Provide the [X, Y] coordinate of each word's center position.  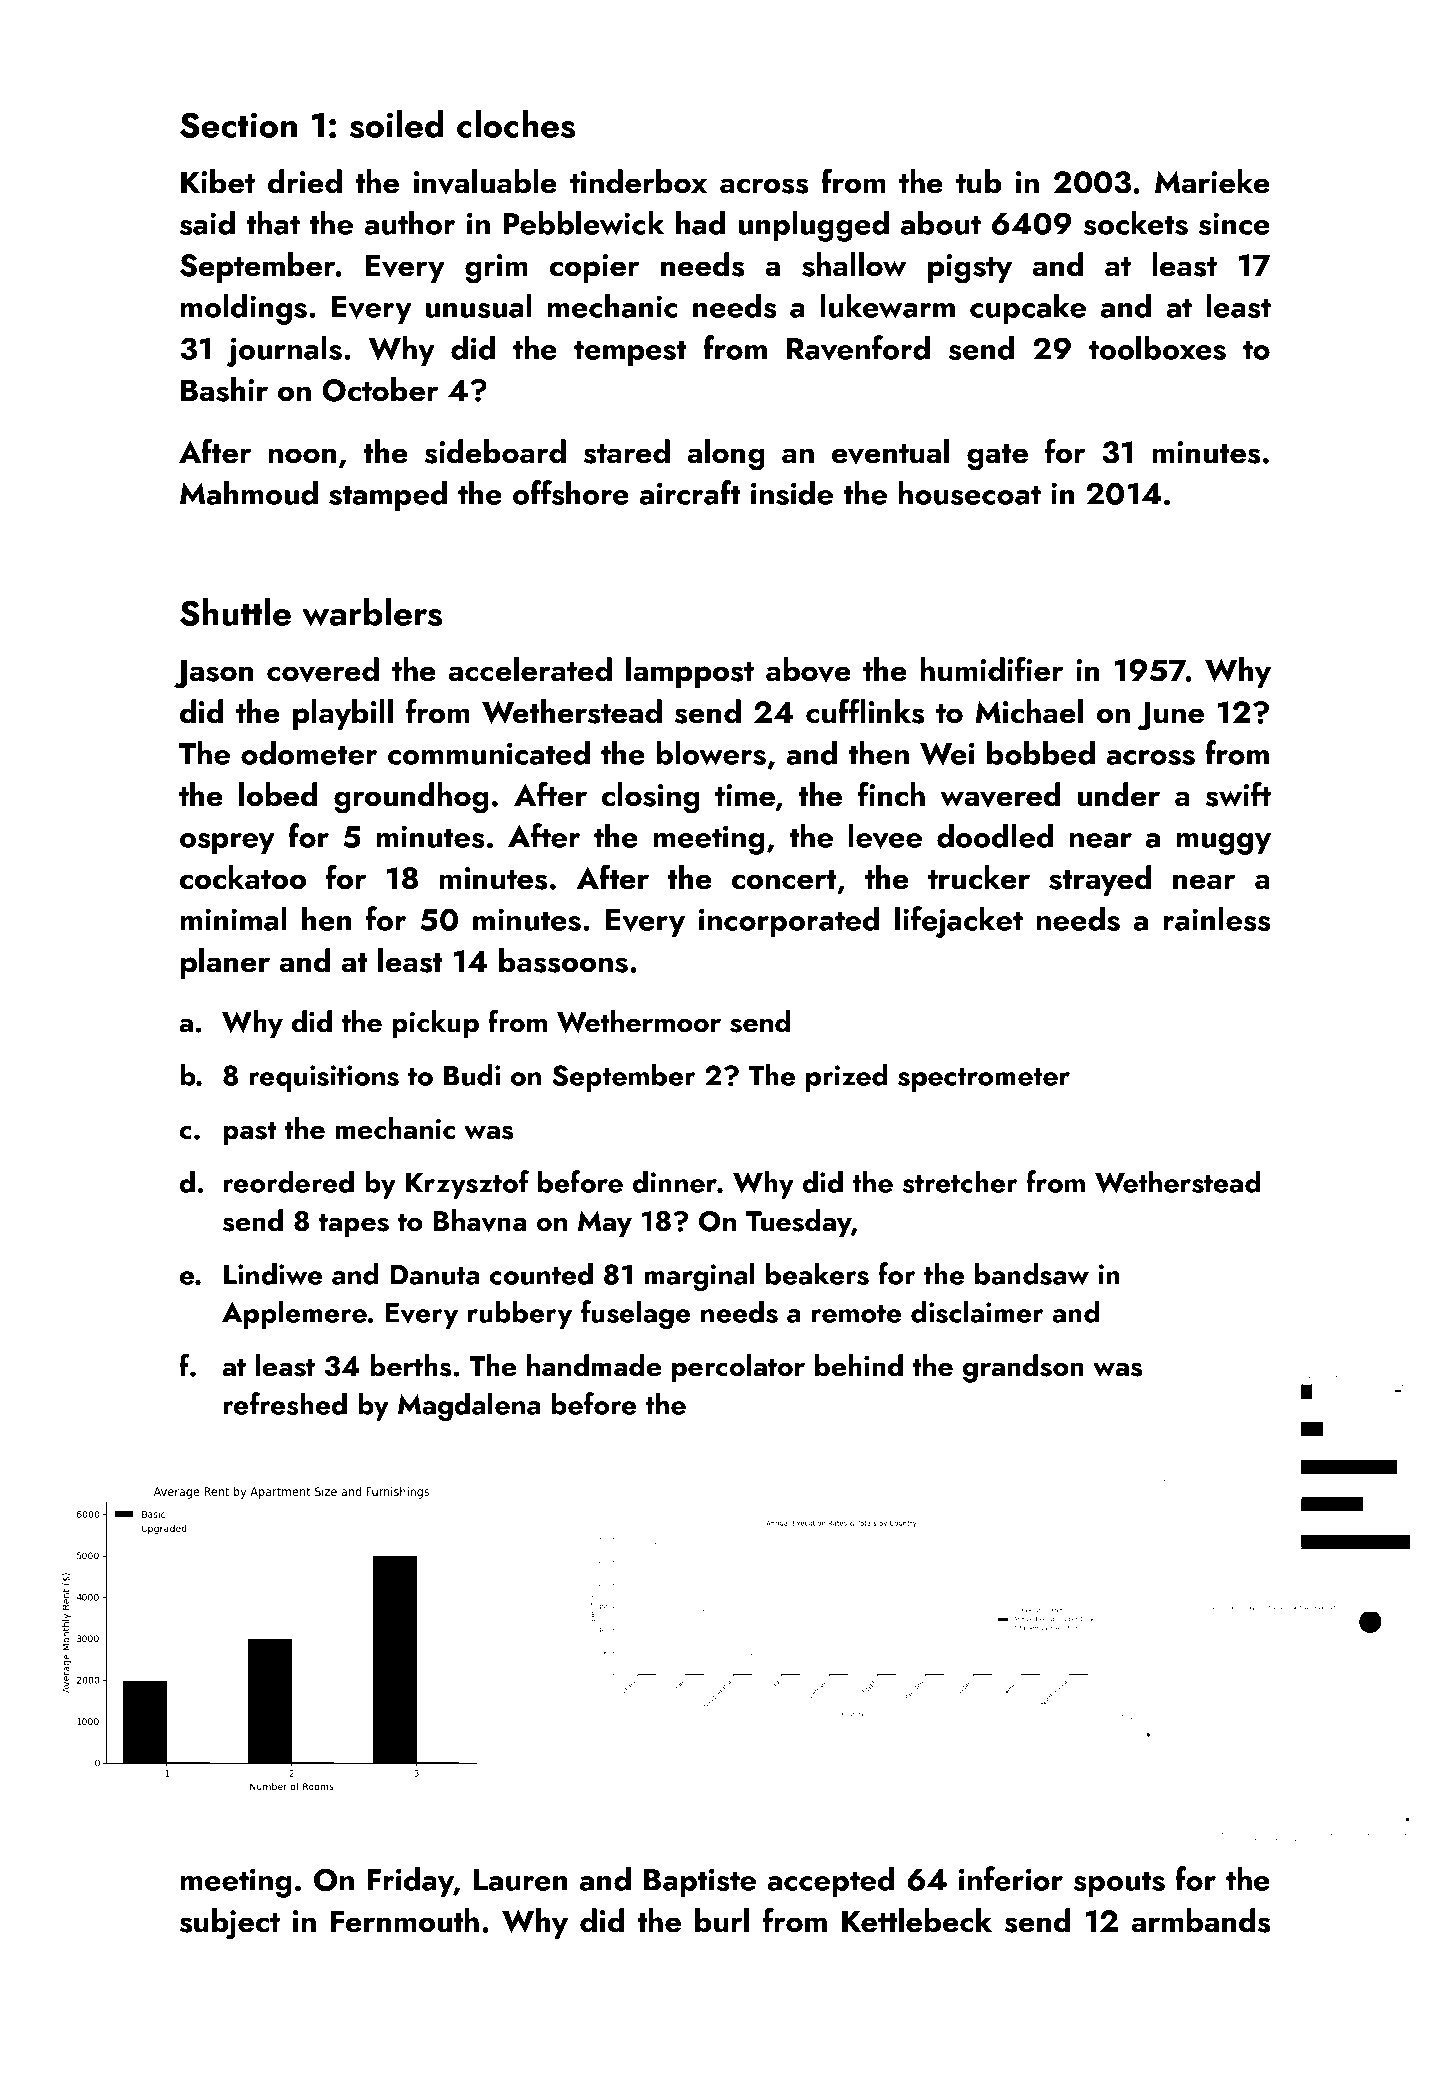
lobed [278, 794]
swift [1238, 794]
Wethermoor [639, 1021]
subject [230, 1924]
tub [979, 181]
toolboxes [1157, 347]
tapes [354, 1225]
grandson [1023, 1368]
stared [627, 451]
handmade [594, 1365]
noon [302, 456]
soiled [397, 124]
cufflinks [865, 711]
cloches [516, 124]
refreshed [285, 1403]
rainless [1217, 918]
